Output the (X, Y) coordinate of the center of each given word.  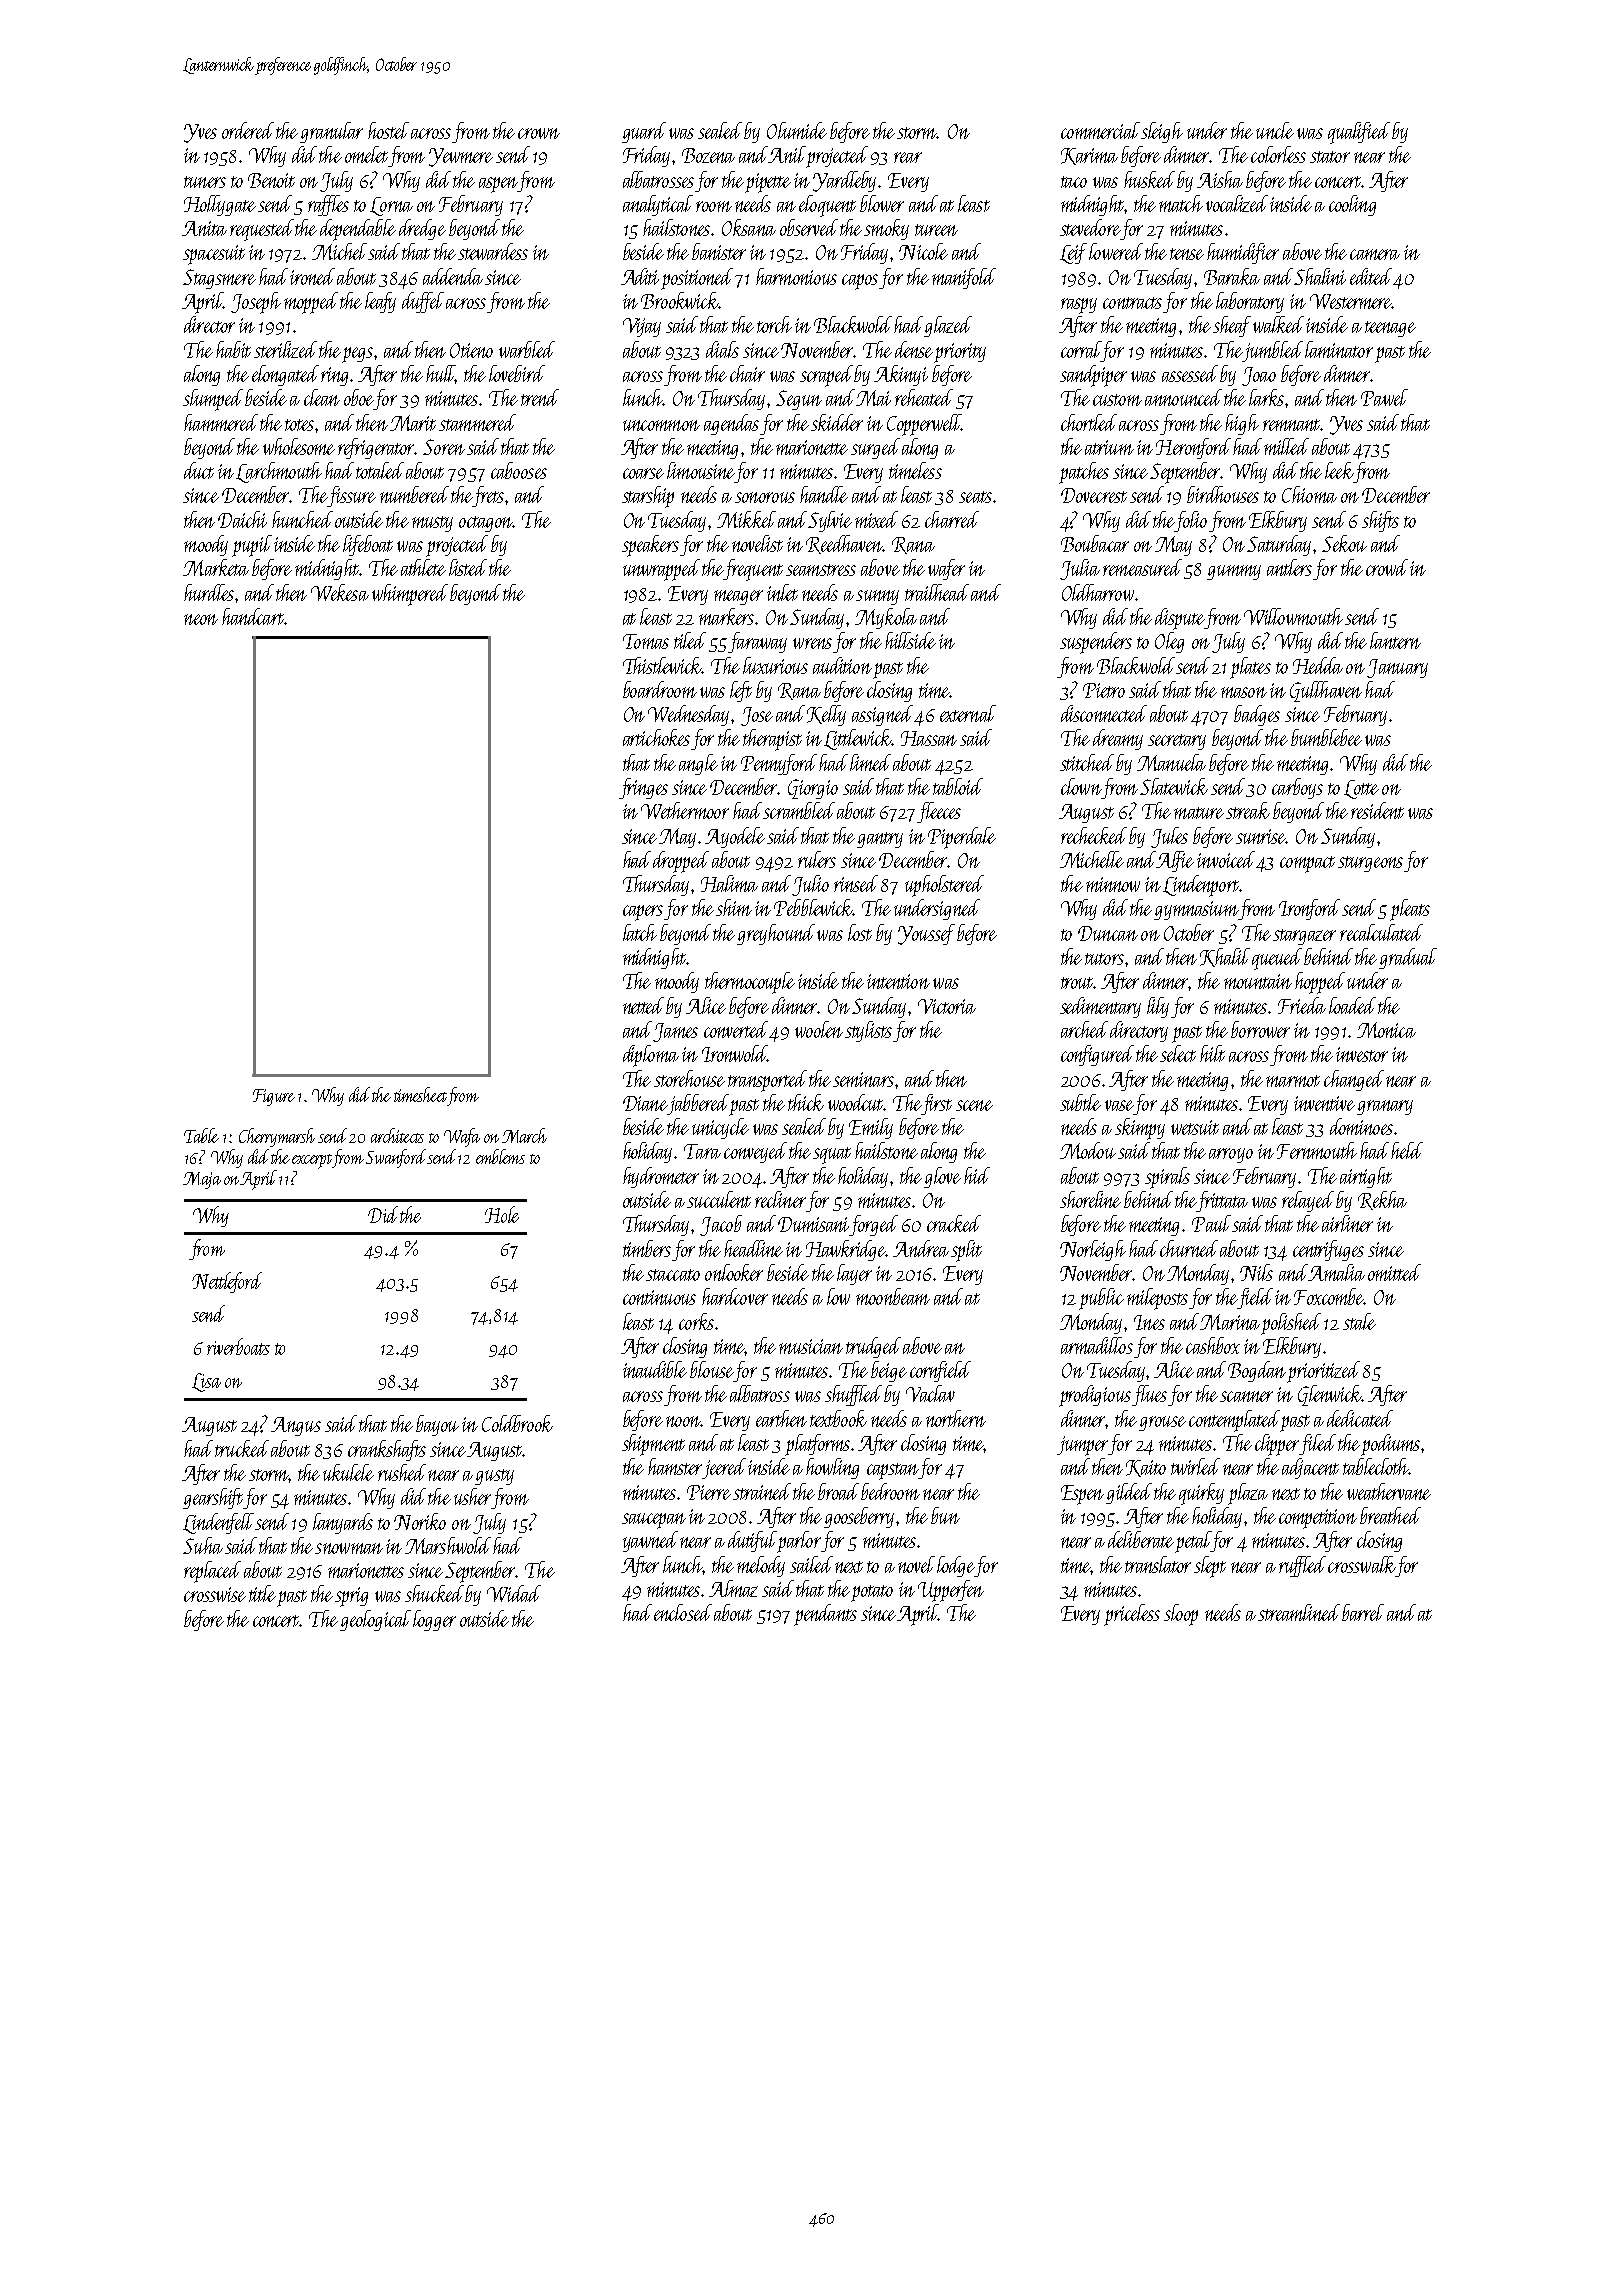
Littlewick (858, 739)
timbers (647, 1248)
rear (908, 157)
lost (860, 932)
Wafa (462, 1137)
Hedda (1318, 665)
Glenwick (1330, 1395)
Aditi (640, 276)
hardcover (735, 1296)
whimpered (410, 595)
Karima (1089, 156)
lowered (1116, 251)
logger (434, 1620)
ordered (248, 130)
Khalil (1225, 957)
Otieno (471, 350)
